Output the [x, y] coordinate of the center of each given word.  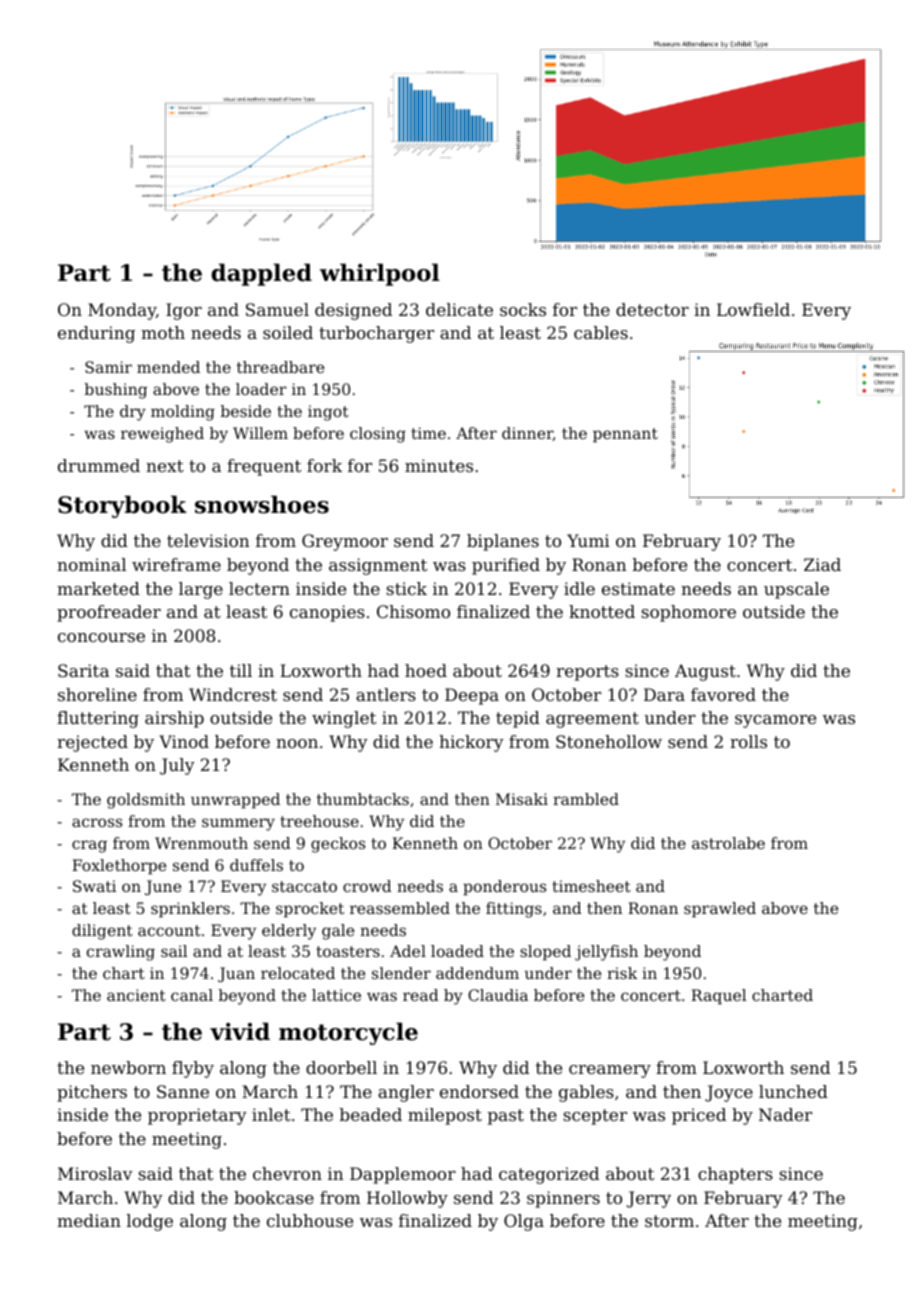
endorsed [479, 1091]
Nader [785, 1114]
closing [378, 435]
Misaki [522, 799]
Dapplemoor [403, 1175]
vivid [240, 1031]
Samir [108, 367]
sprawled [720, 910]
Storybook [122, 506]
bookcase [274, 1197]
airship [174, 719]
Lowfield [753, 309]
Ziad [822, 564]
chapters [735, 1175]
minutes [439, 465]
